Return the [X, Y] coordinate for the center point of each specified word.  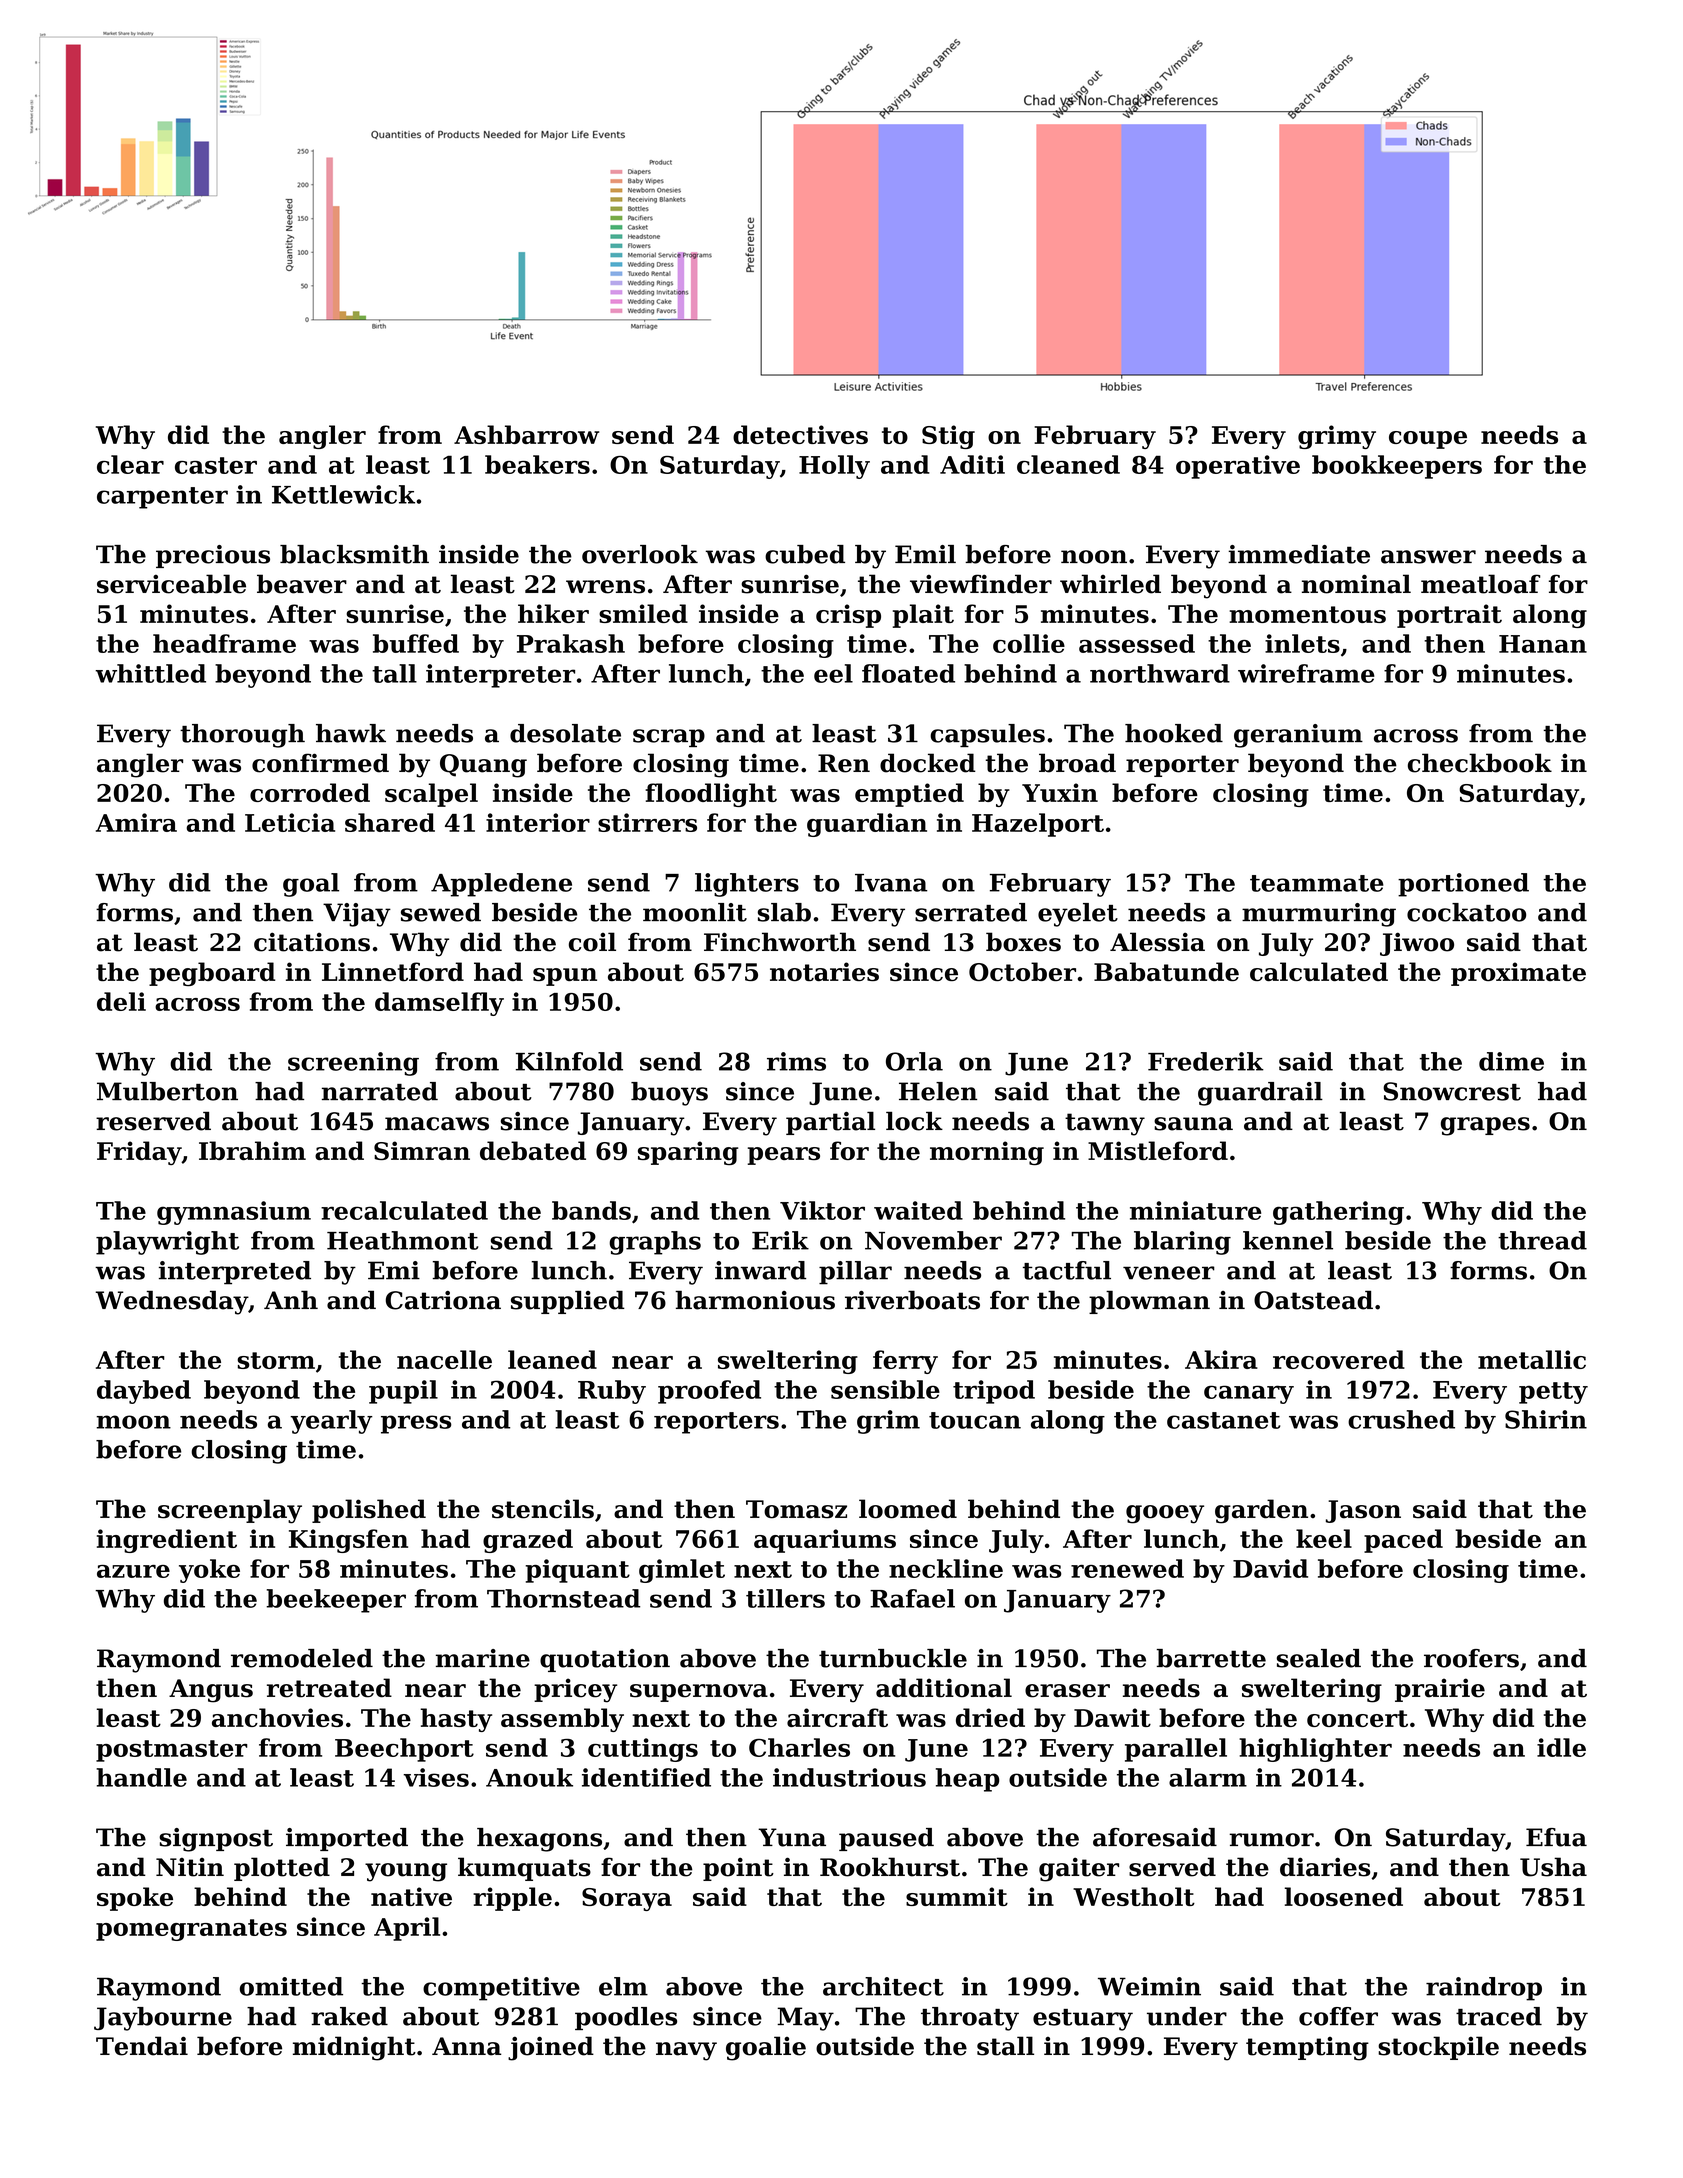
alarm [1208, 1777]
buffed [416, 643]
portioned [1463, 885]
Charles [799, 1747]
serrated [971, 912]
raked [349, 2016]
